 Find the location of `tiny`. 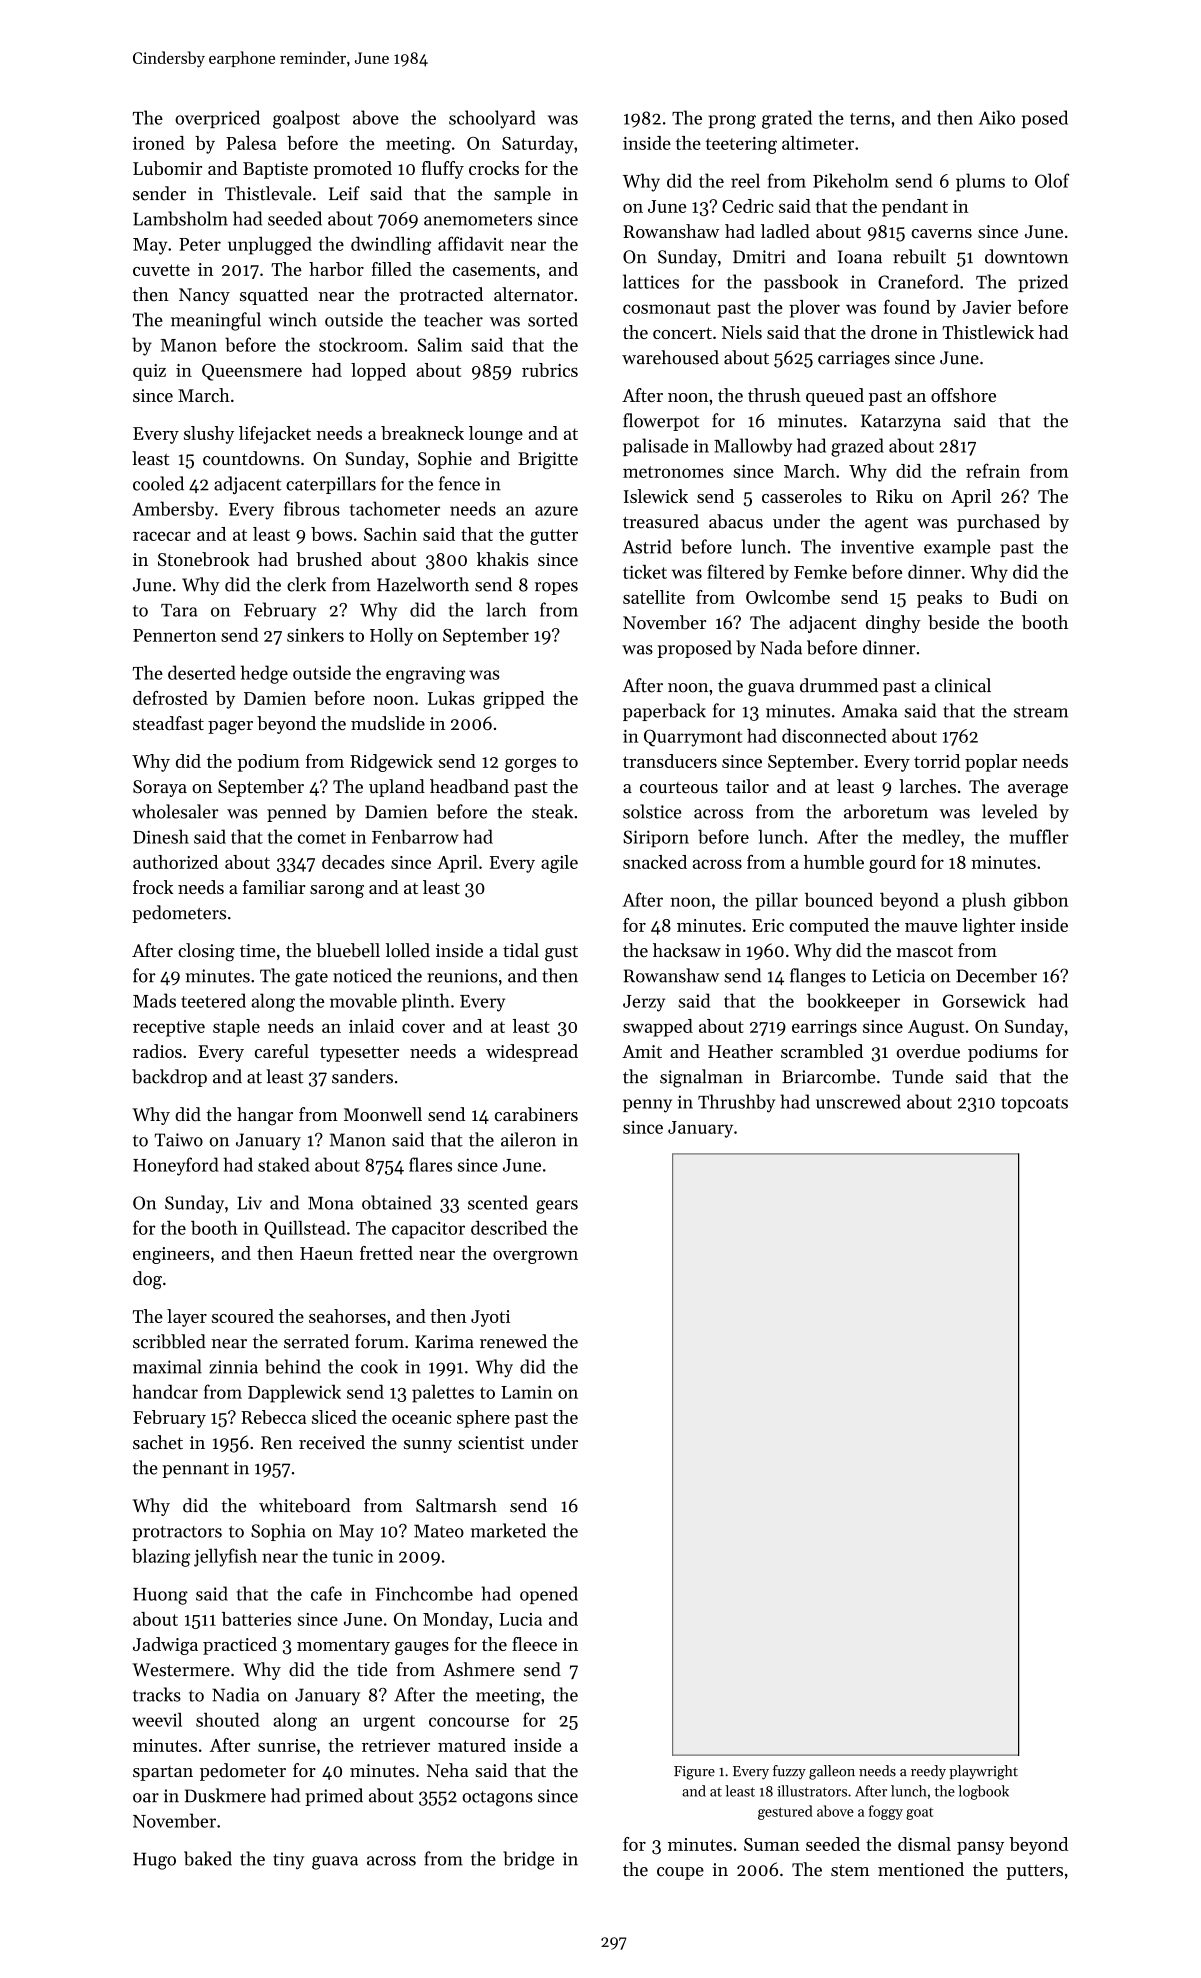

tiny is located at coordinates (288, 1861).
